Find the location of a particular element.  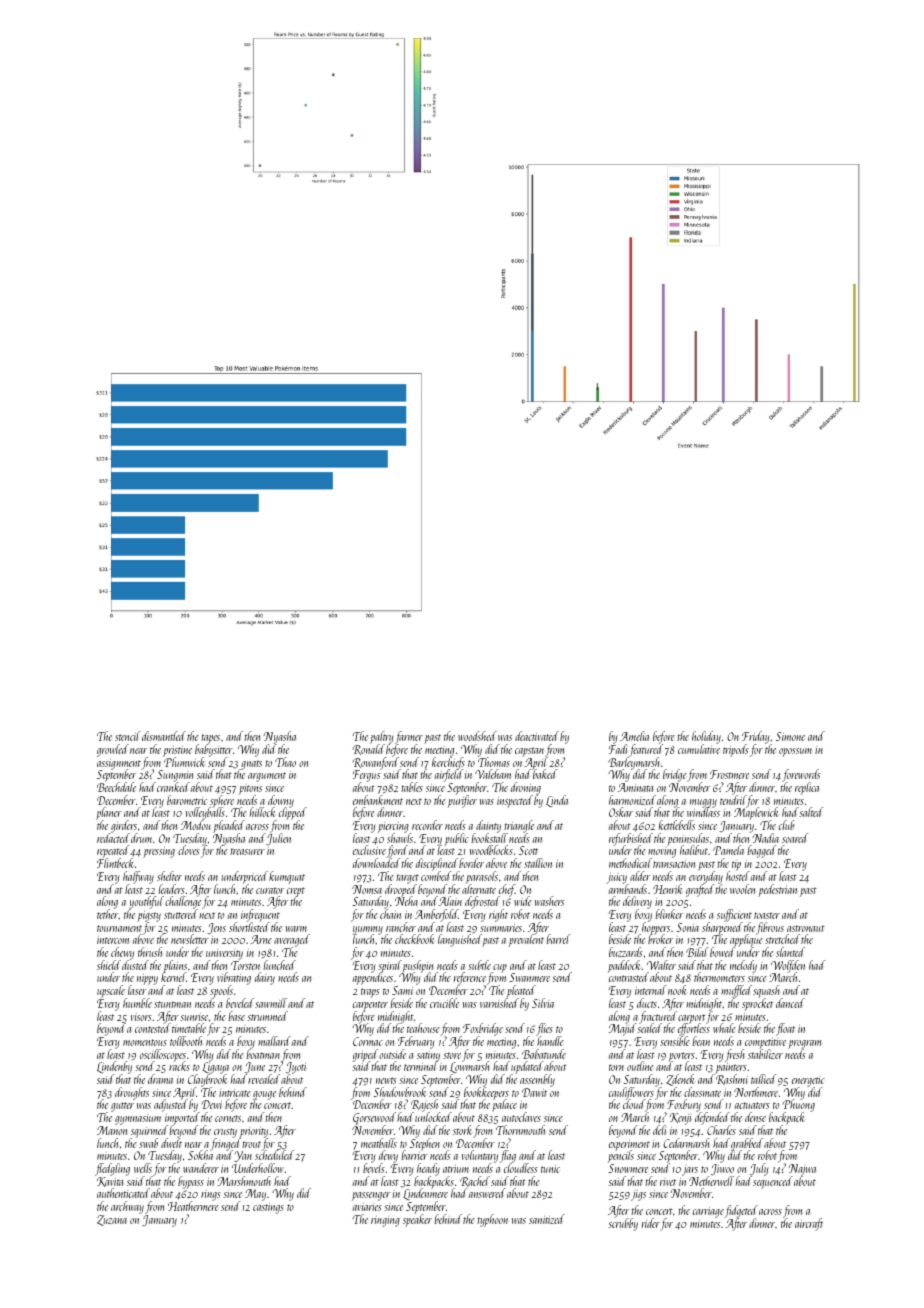

boatman is located at coordinates (263, 1054).
